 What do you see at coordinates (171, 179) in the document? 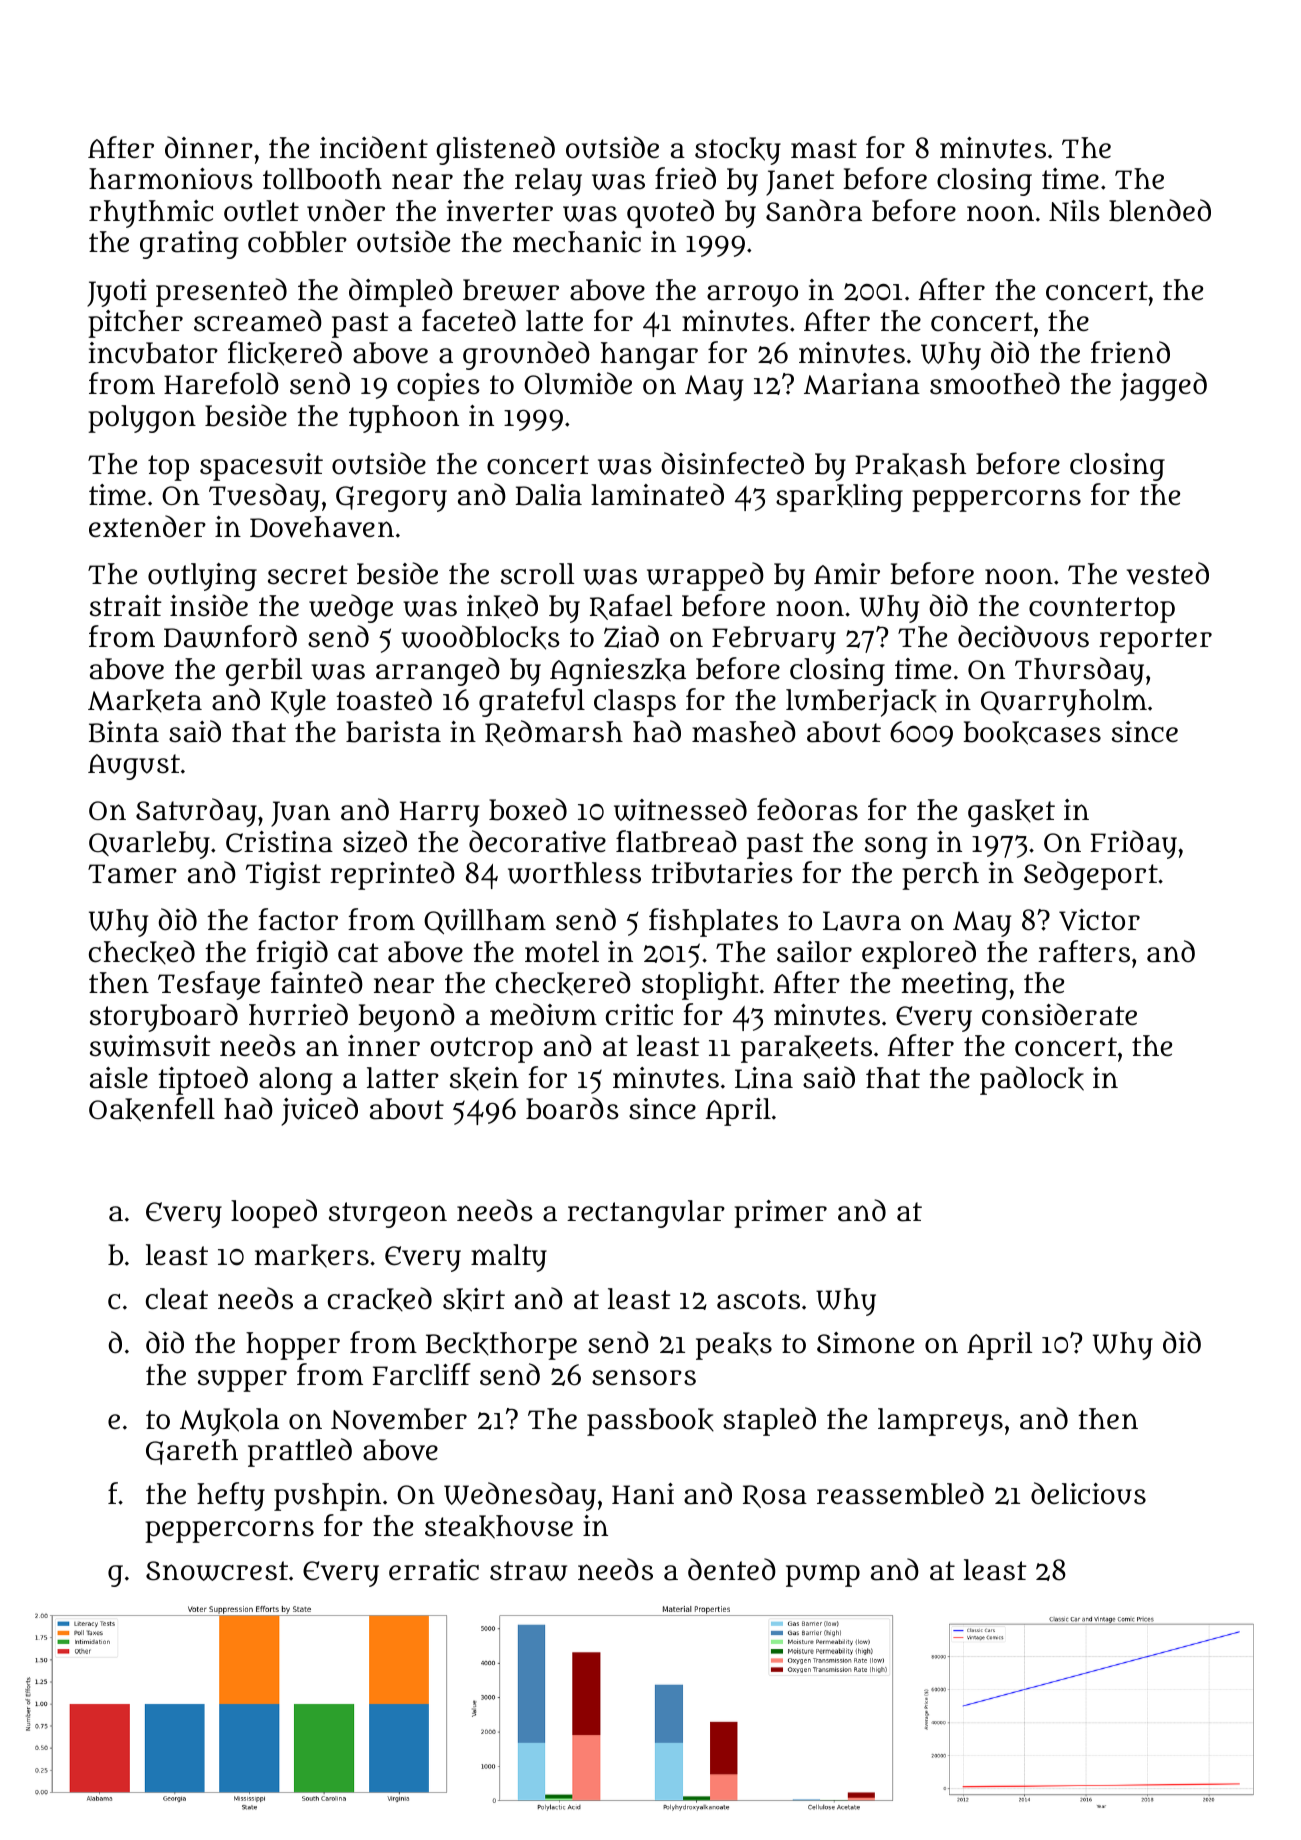
I see `harmonious` at bounding box center [171, 179].
